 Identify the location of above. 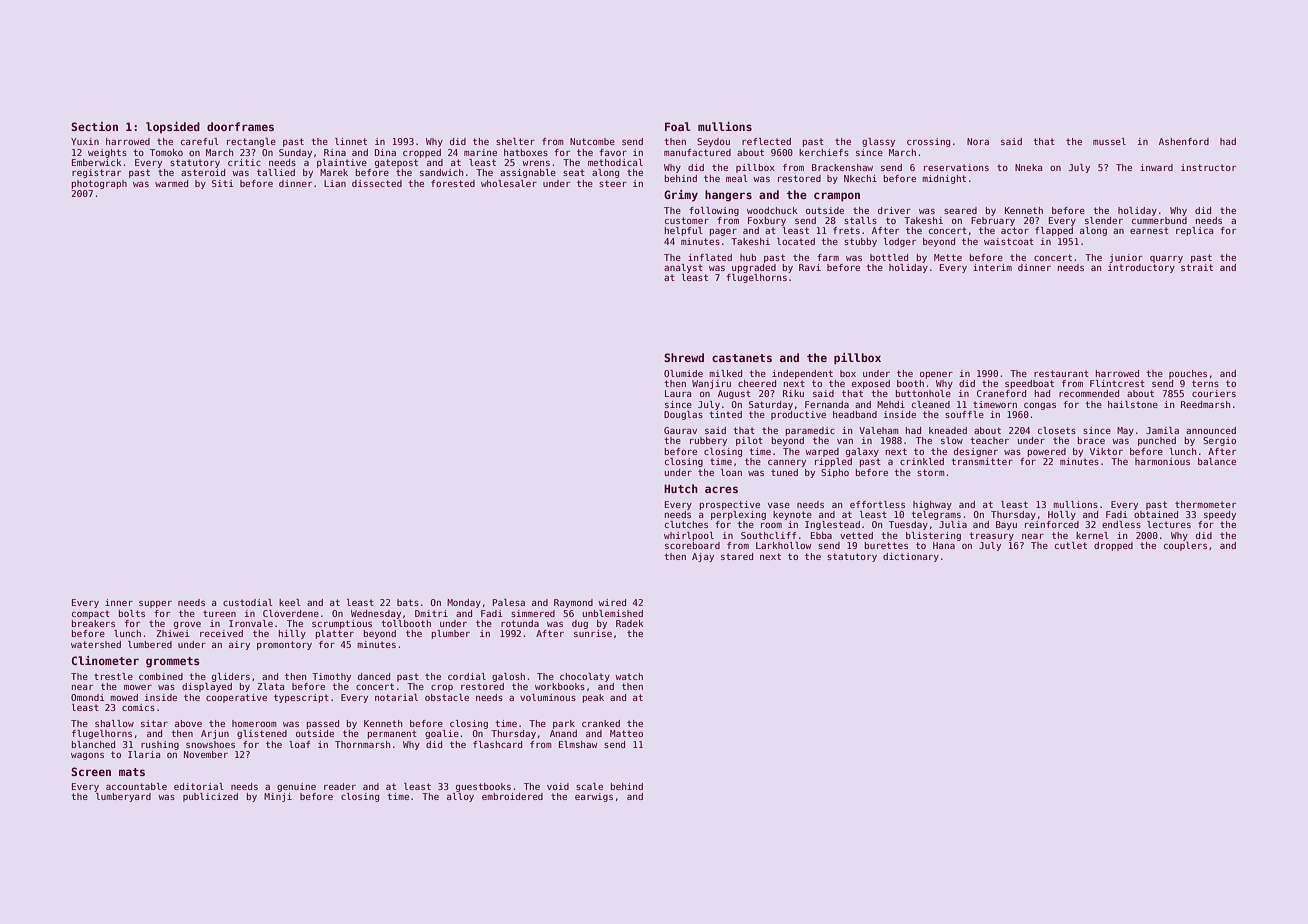
(188, 723).
